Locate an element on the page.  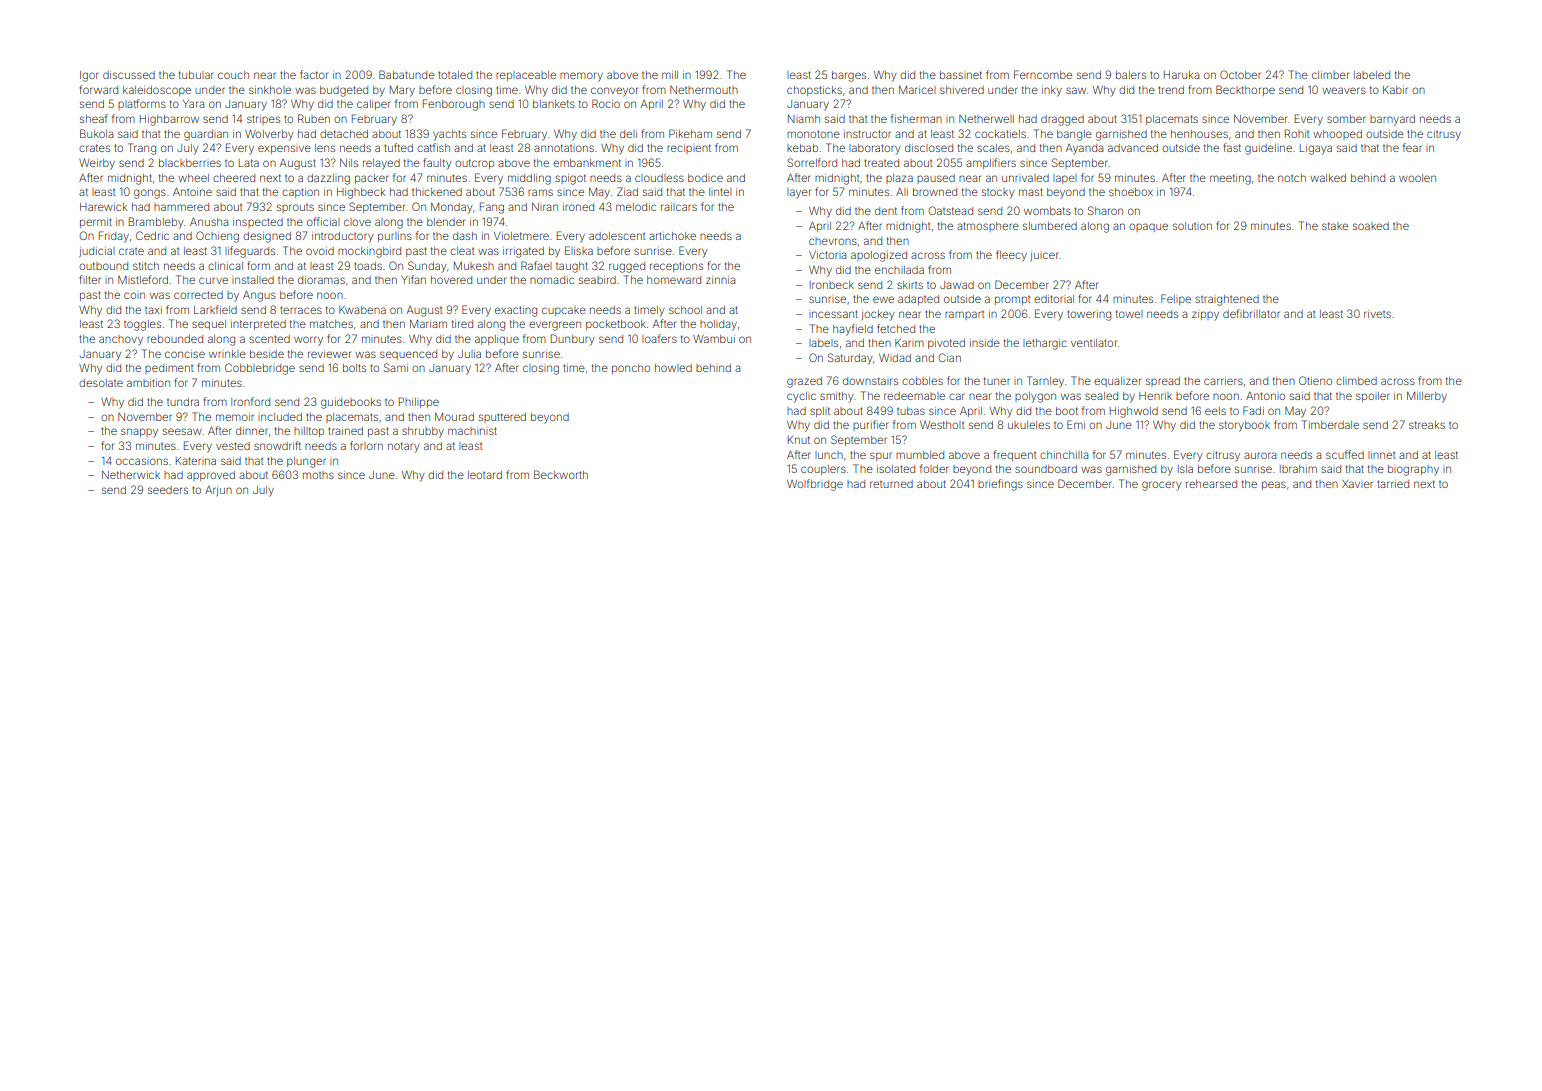
notary is located at coordinates (404, 447).
